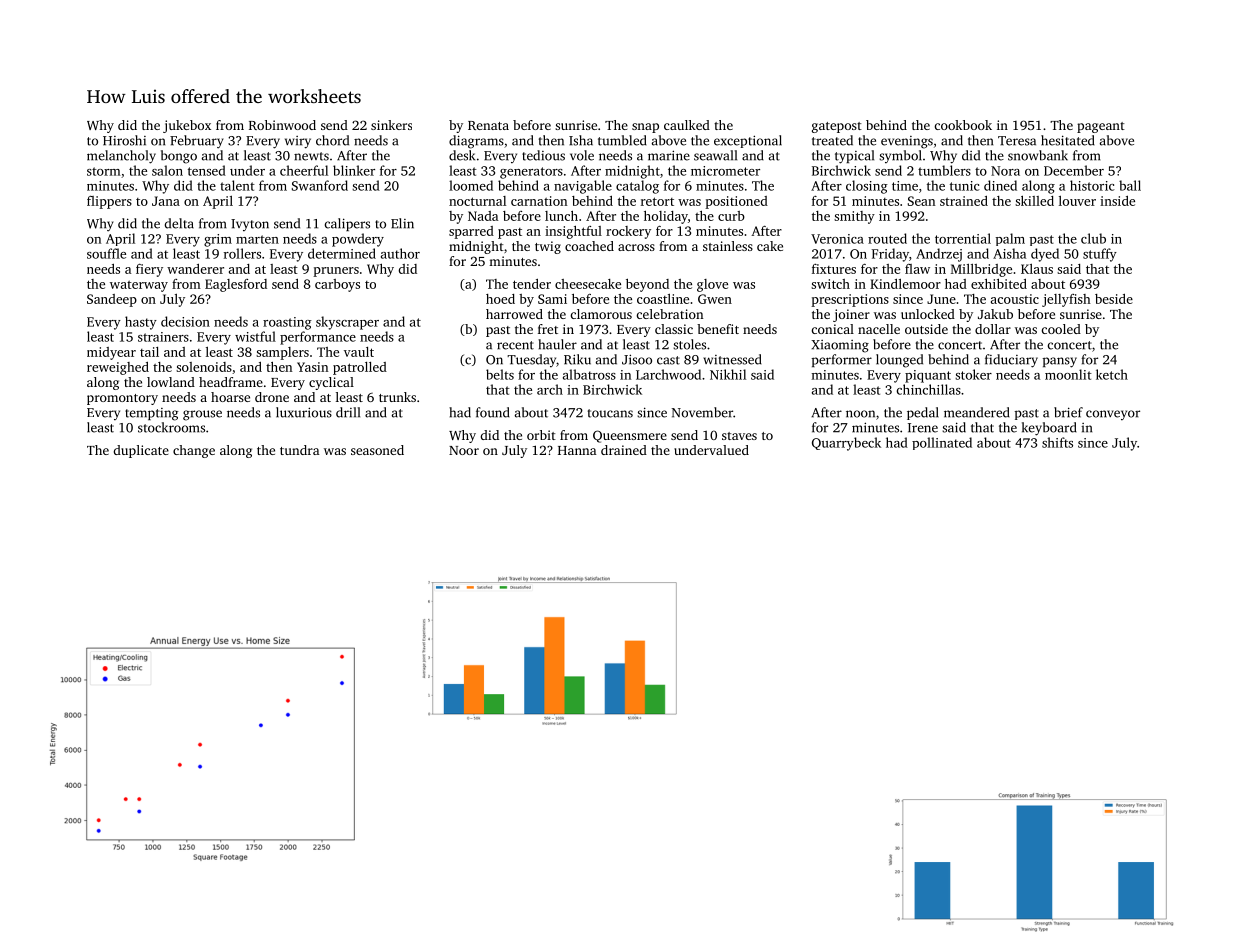 Image resolution: width=1233 pixels, height=952 pixels. What do you see at coordinates (582, 155) in the document?
I see `vole` at bounding box center [582, 155].
